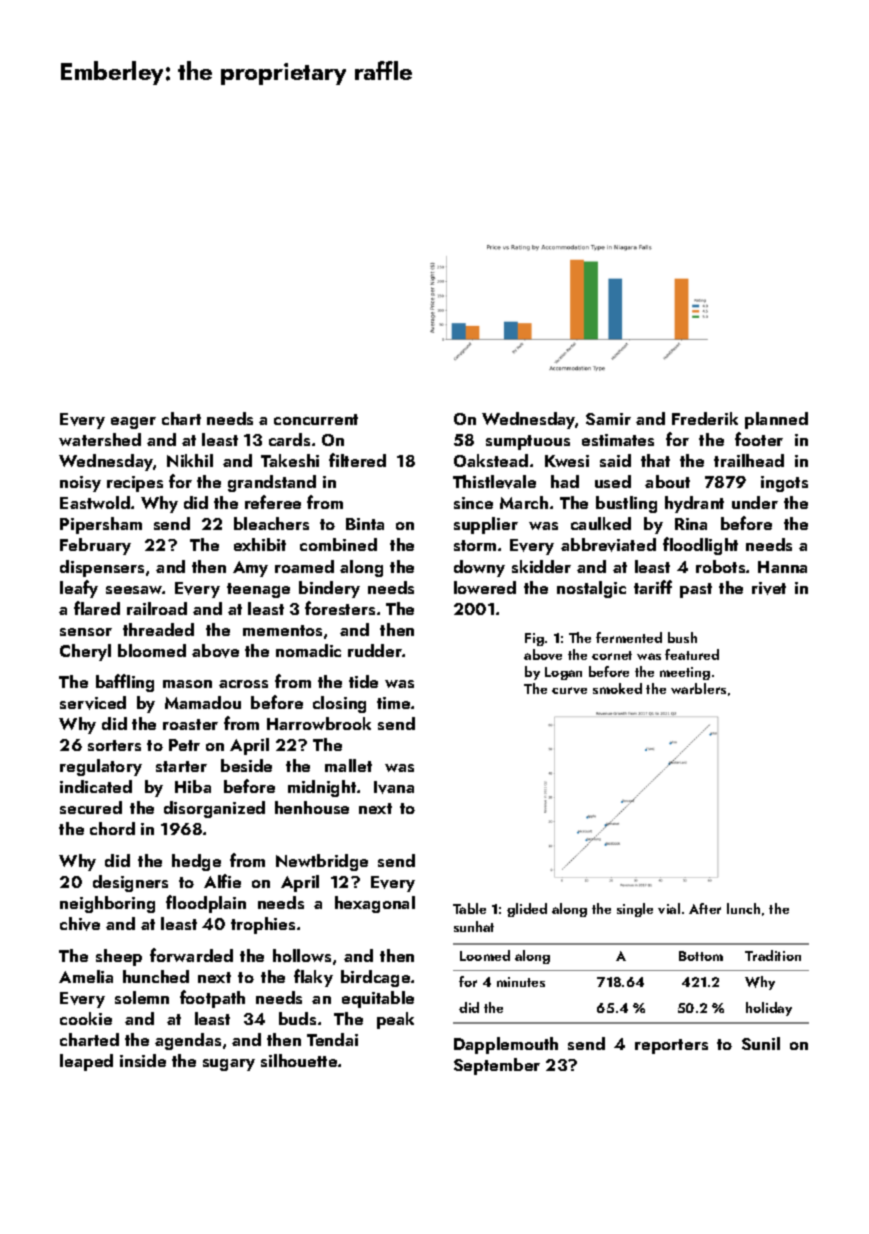  Describe the element at coordinates (299, 1060) in the screenshot. I see `silhouette` at that location.
